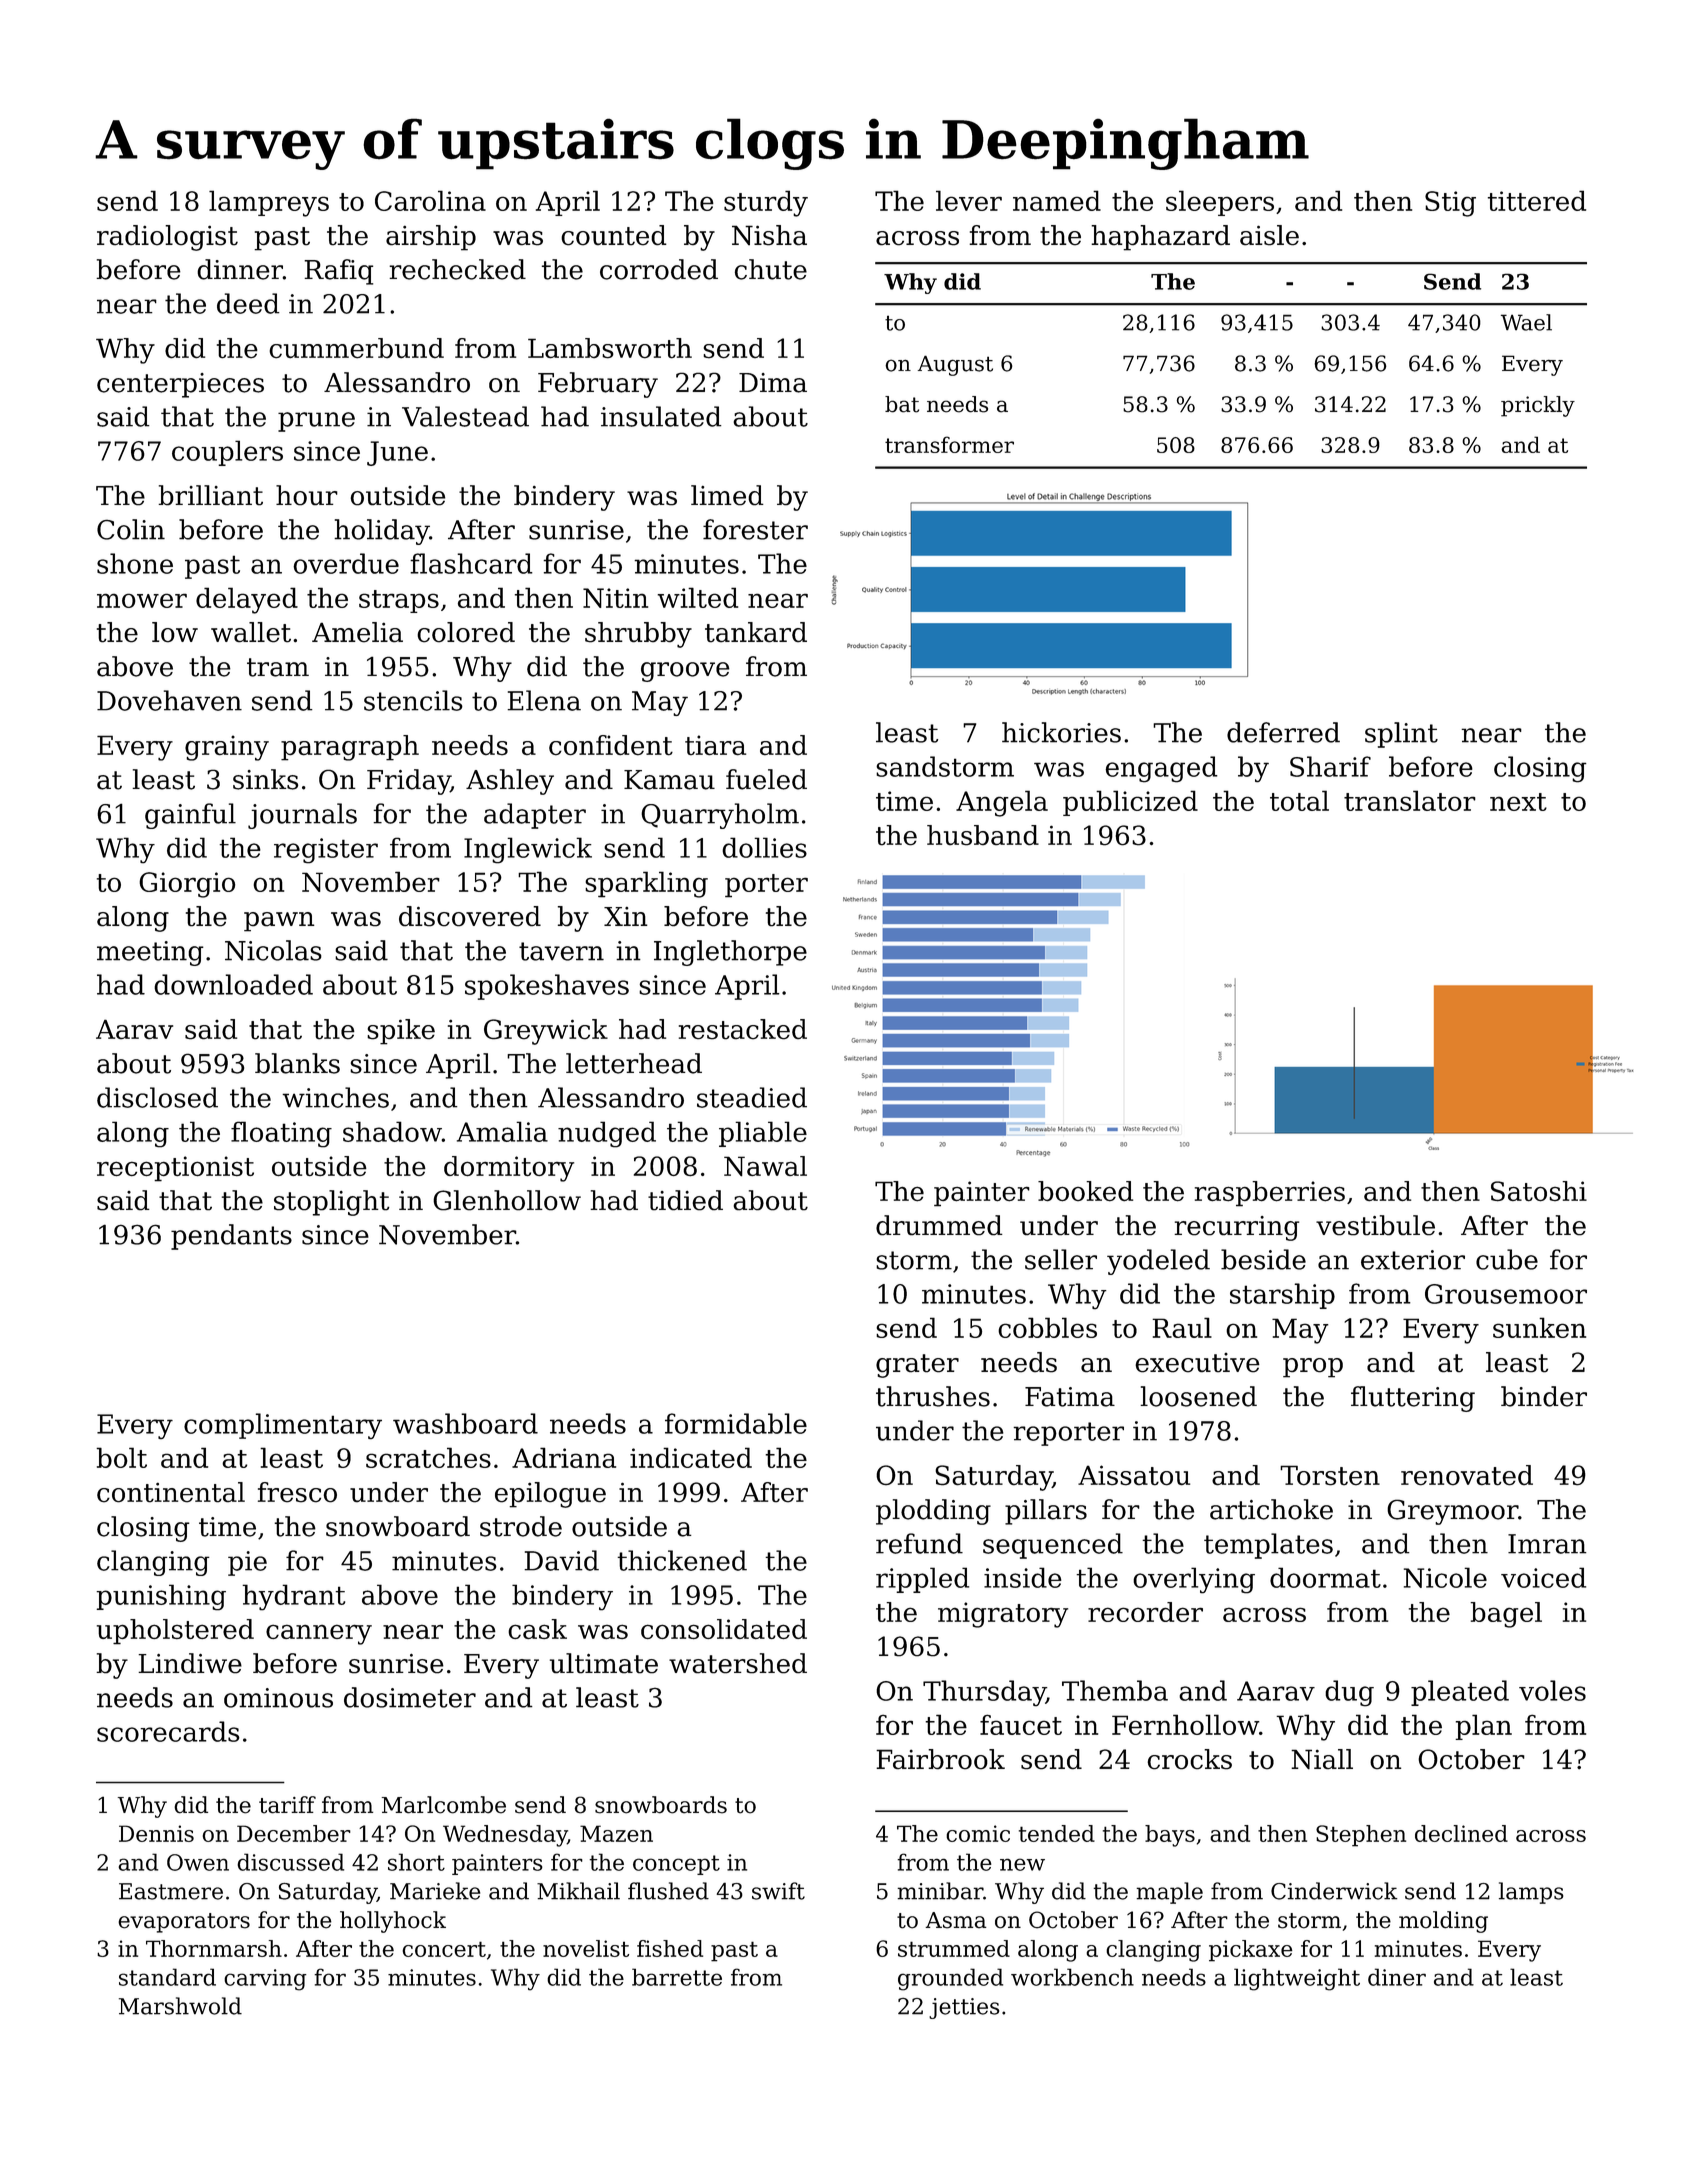  Describe the element at coordinates (121, 1457) in the screenshot. I see `bolt` at that location.
